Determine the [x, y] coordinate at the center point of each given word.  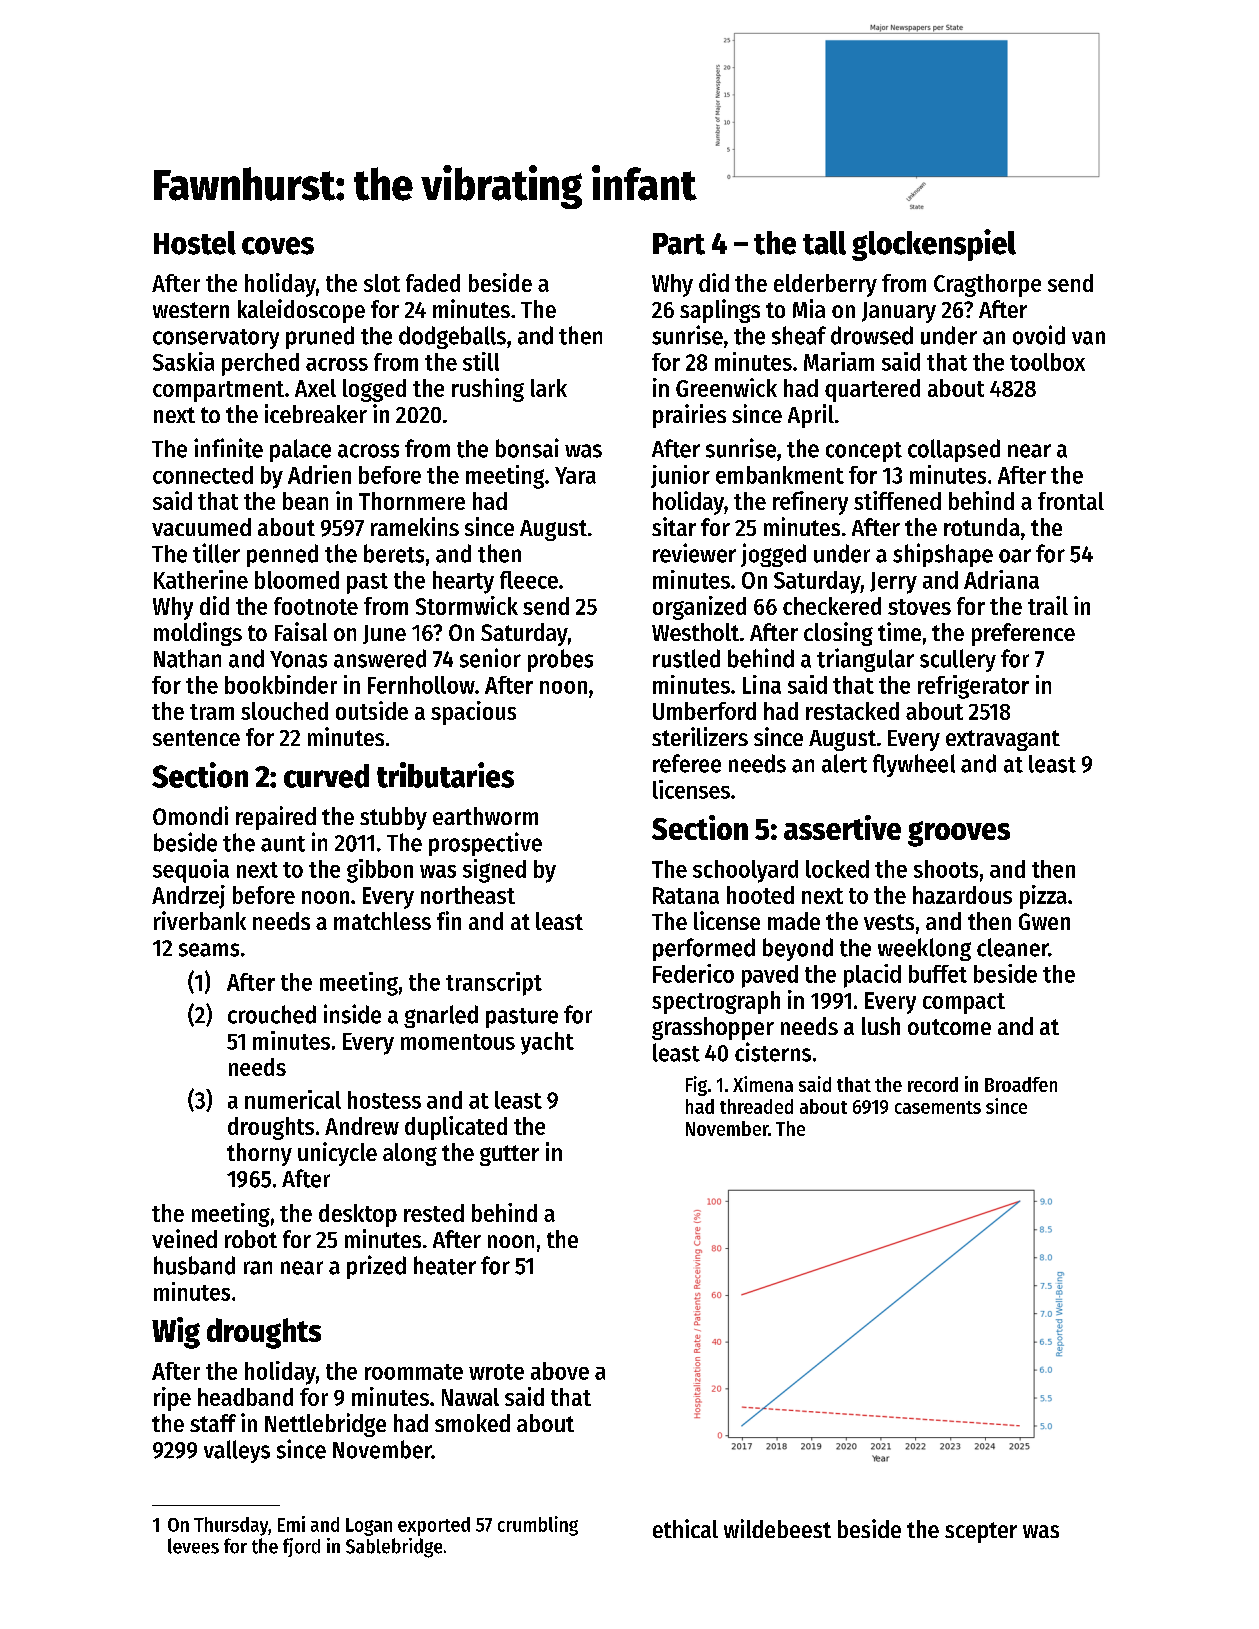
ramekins [415, 526]
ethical [685, 1528]
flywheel [914, 765]
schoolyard [745, 871]
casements [938, 1107]
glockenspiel [934, 245]
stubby [393, 818]
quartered [872, 390]
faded [433, 283]
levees [193, 1546]
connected [203, 475]
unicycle [337, 1154]
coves [278, 246]
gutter [509, 1155]
